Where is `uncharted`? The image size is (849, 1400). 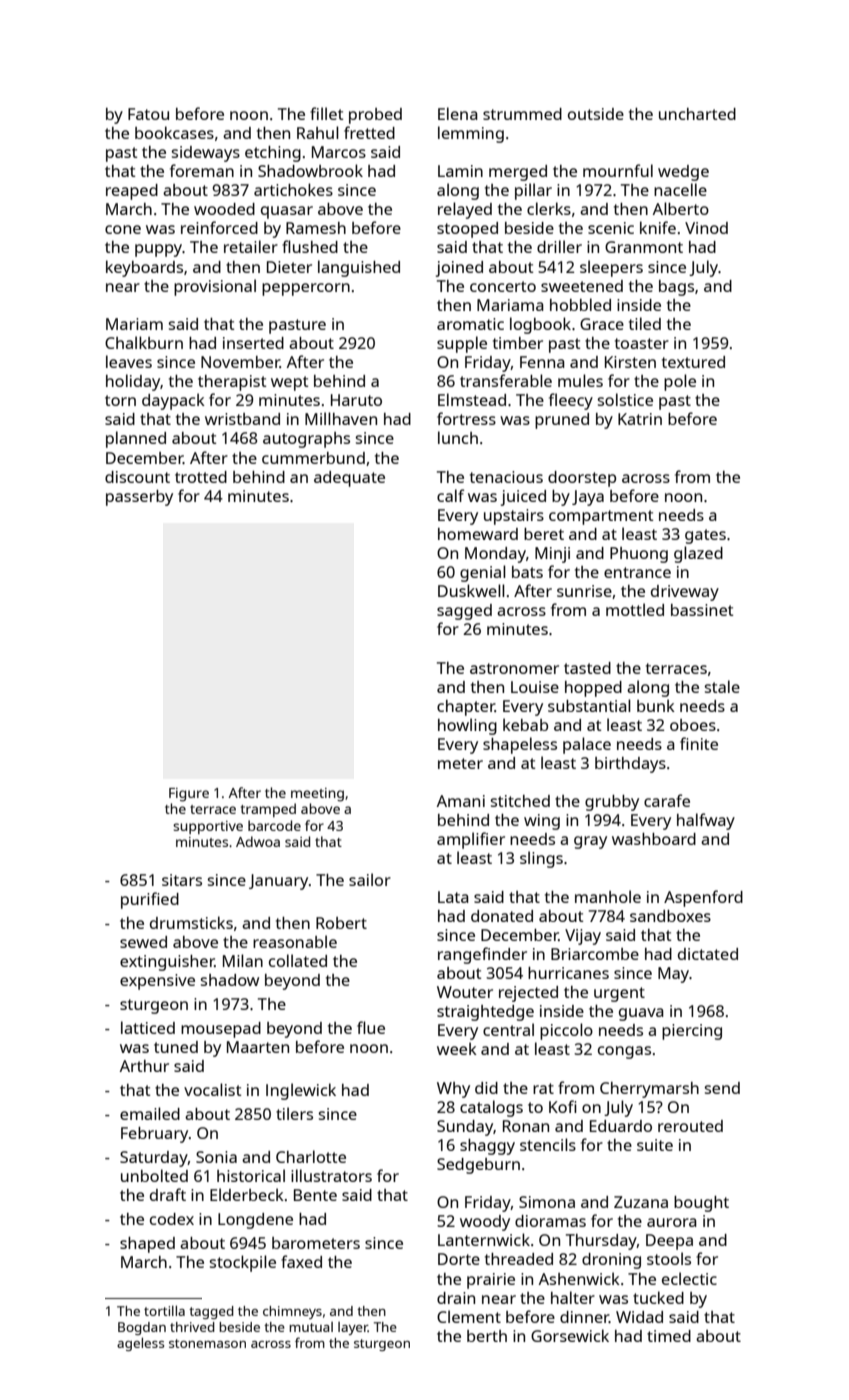
uncharted is located at coordinates (697, 114).
